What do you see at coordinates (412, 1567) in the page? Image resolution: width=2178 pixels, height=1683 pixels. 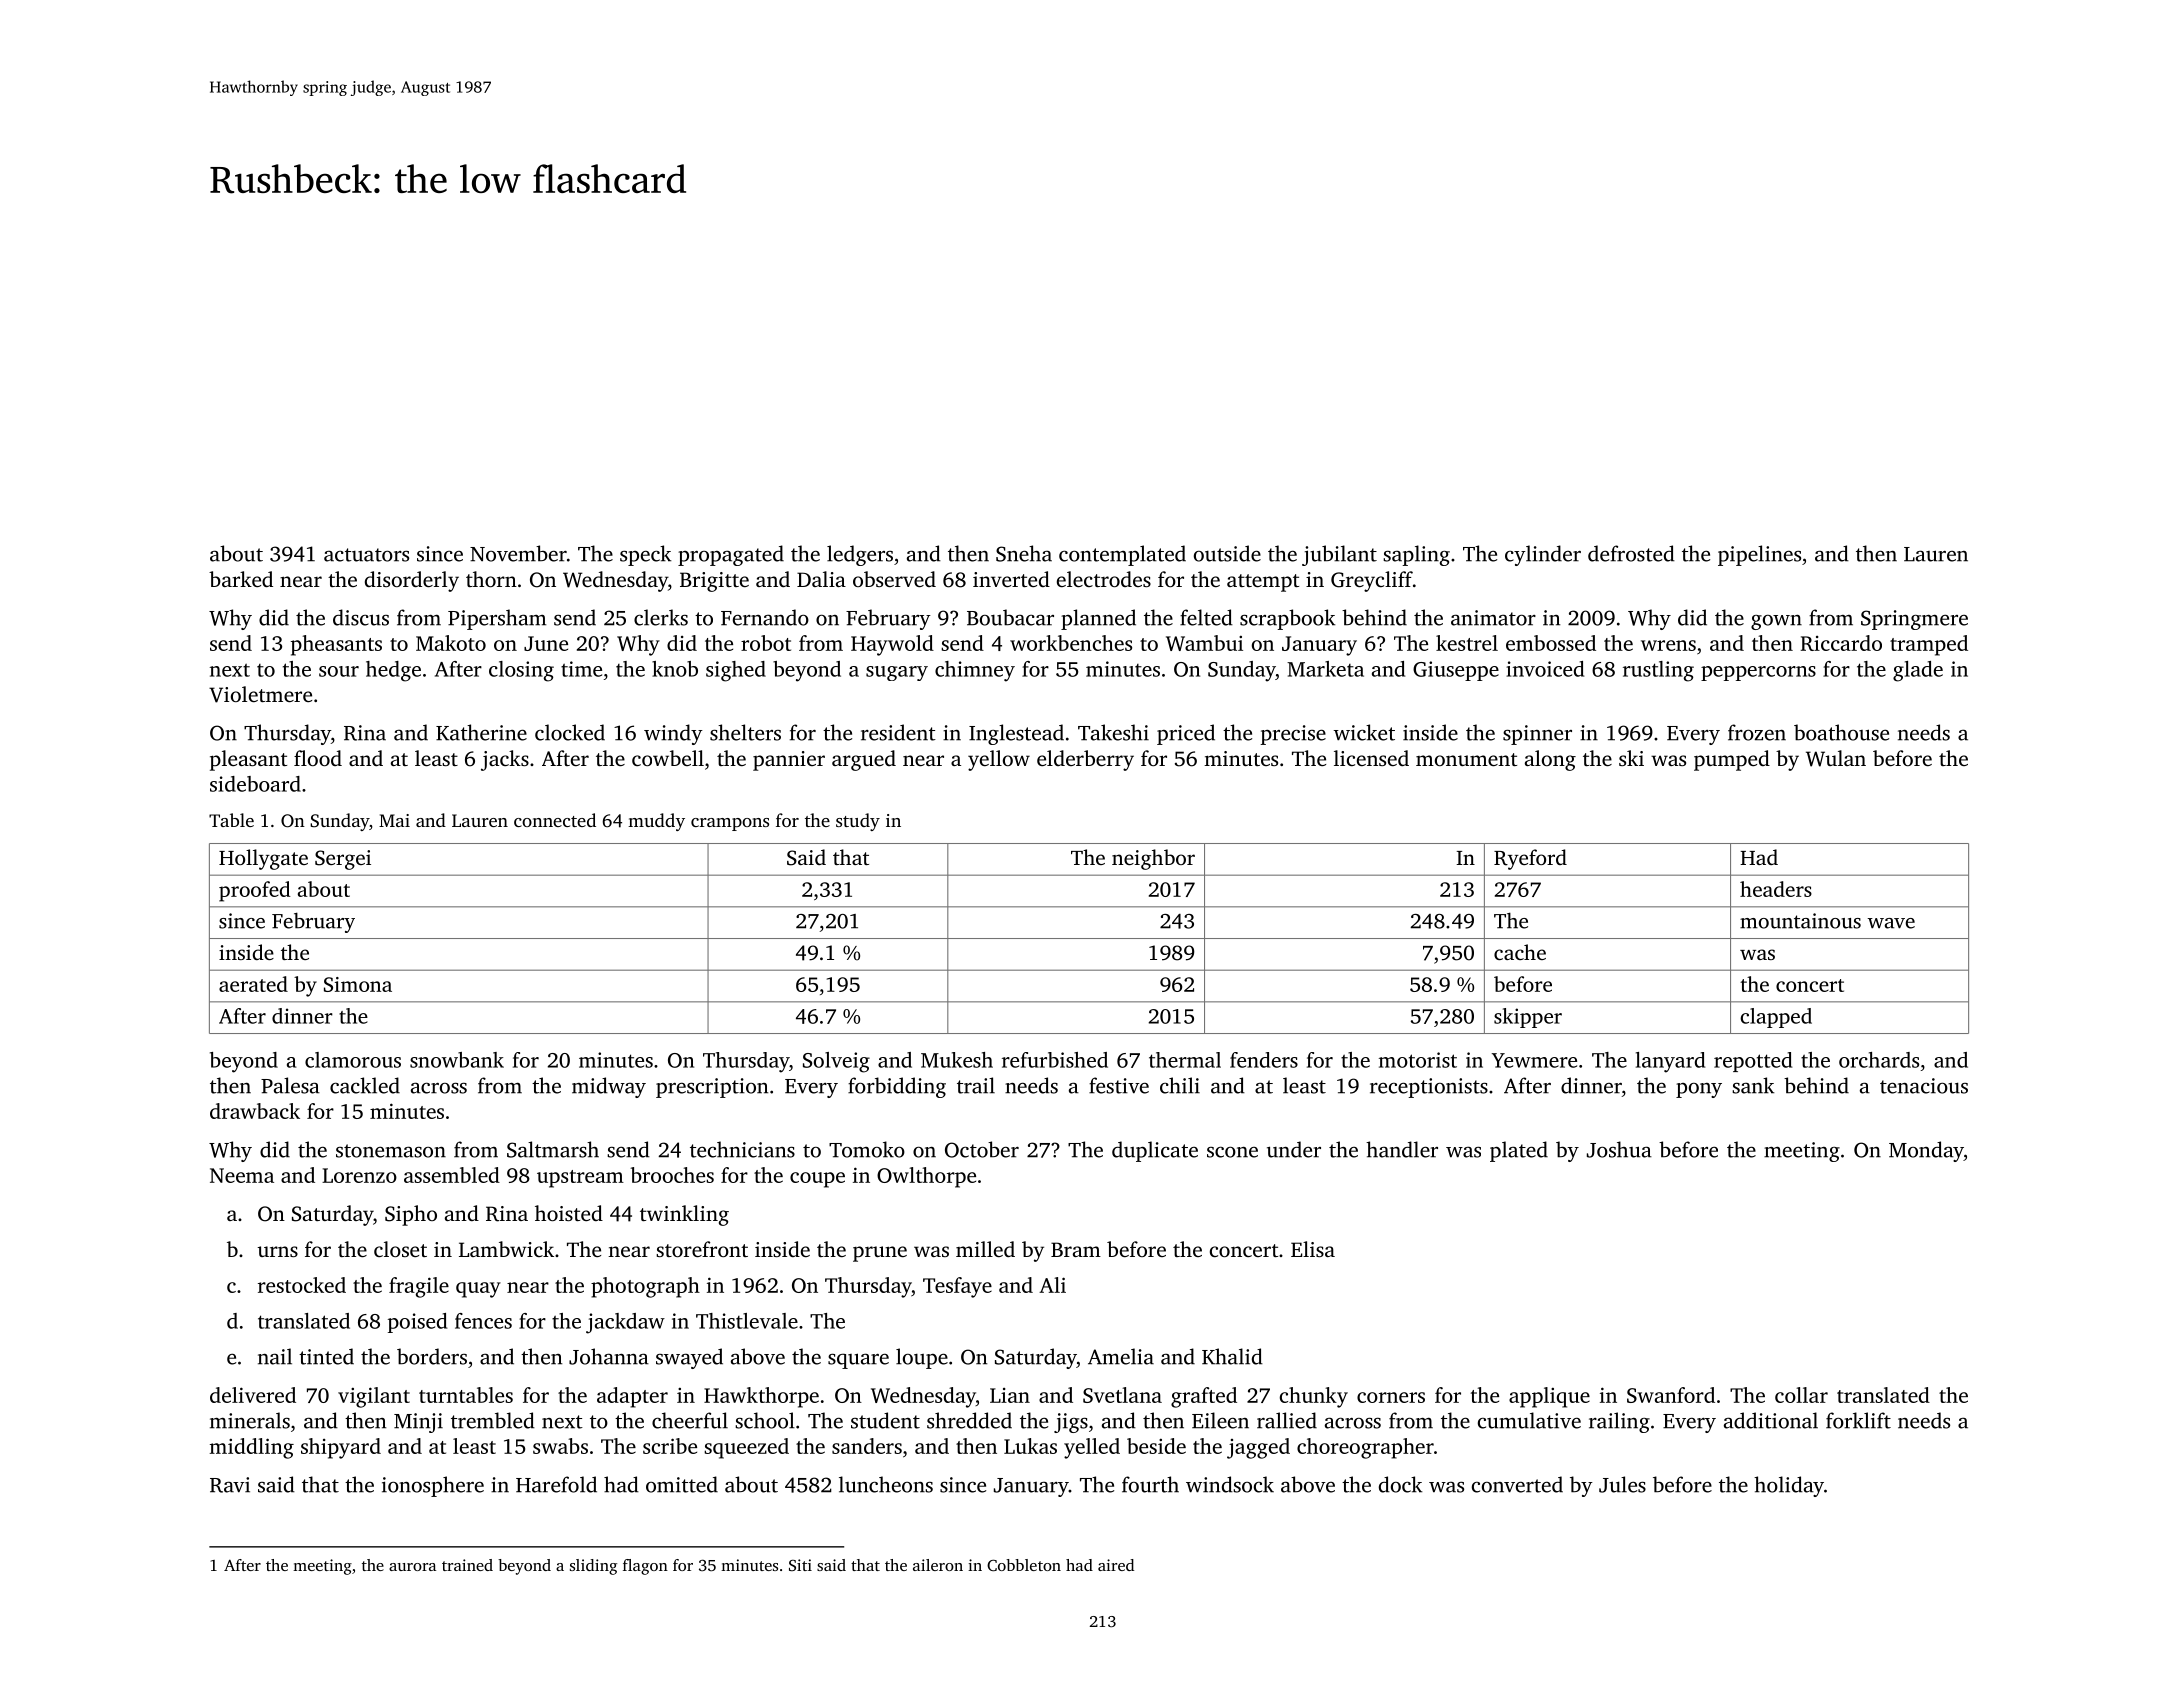 I see `aurora` at bounding box center [412, 1567].
